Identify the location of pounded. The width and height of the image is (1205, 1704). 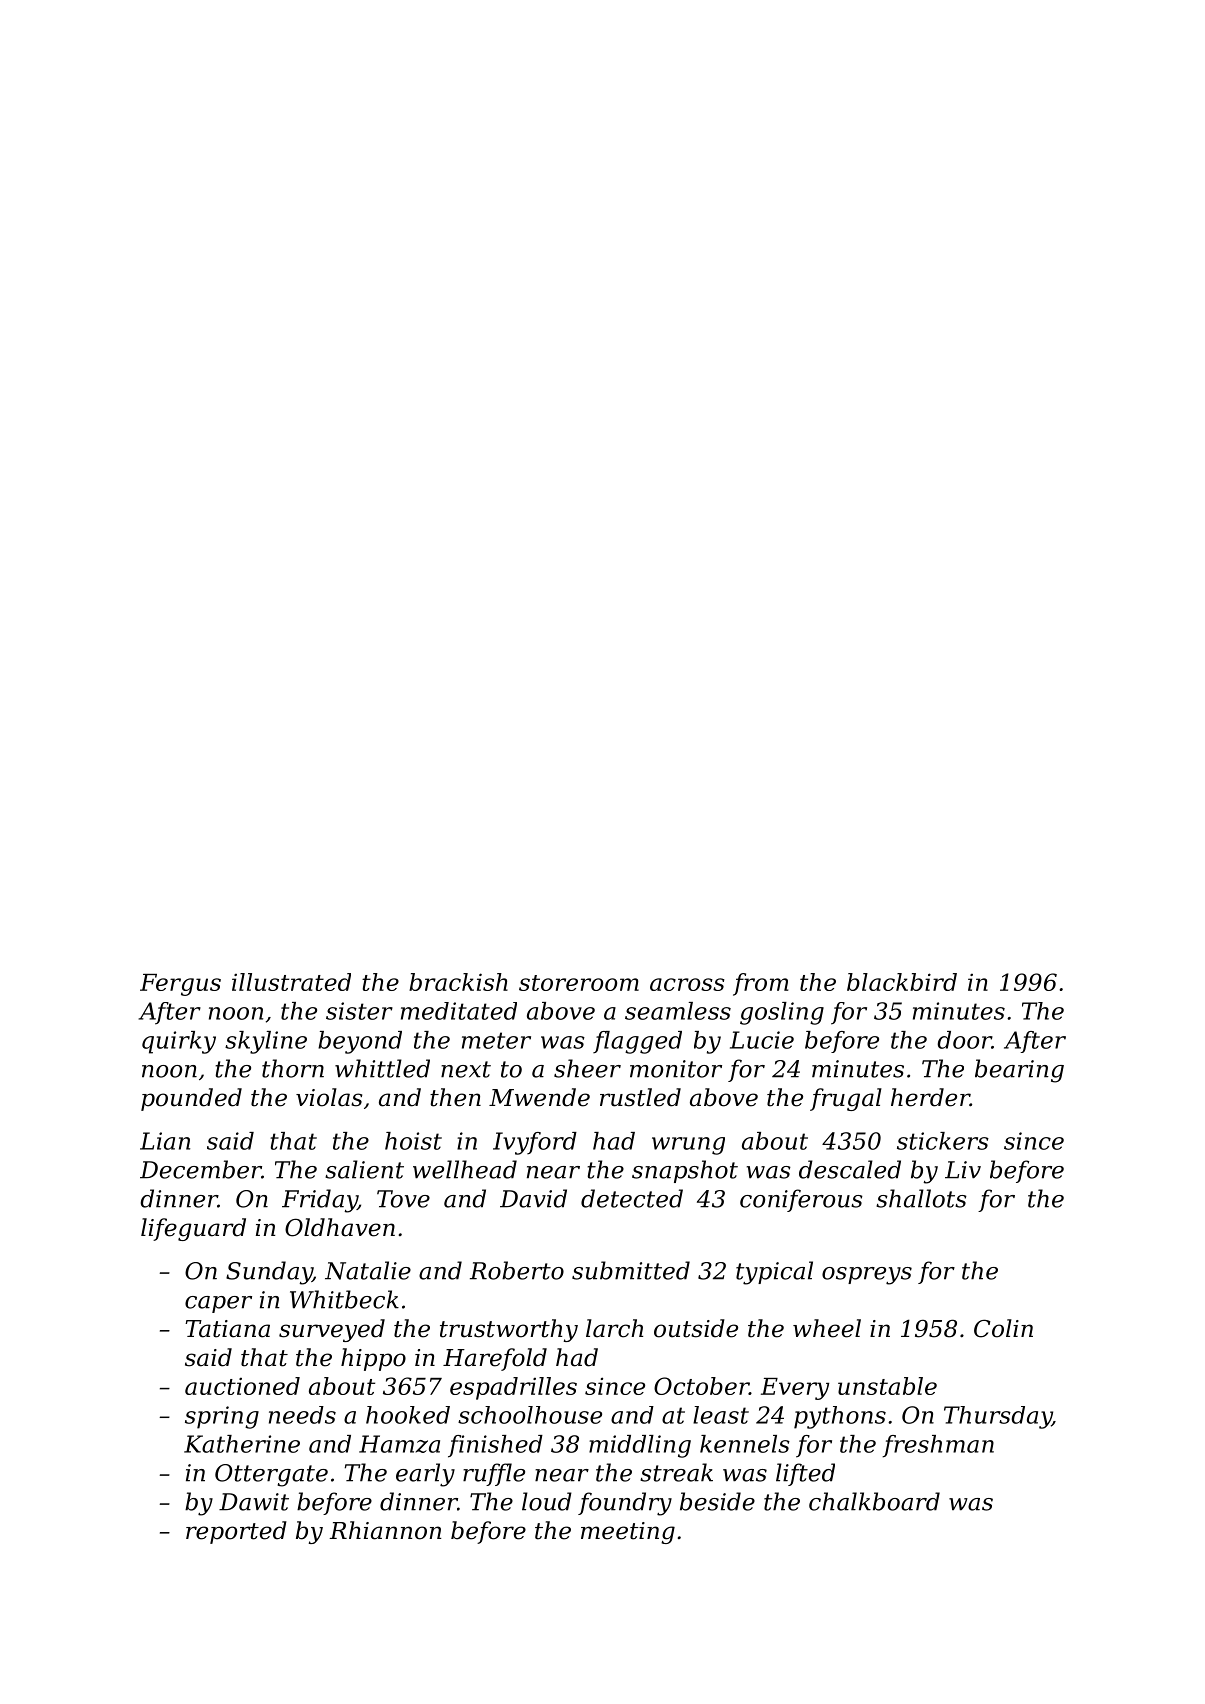
(191, 1099).
